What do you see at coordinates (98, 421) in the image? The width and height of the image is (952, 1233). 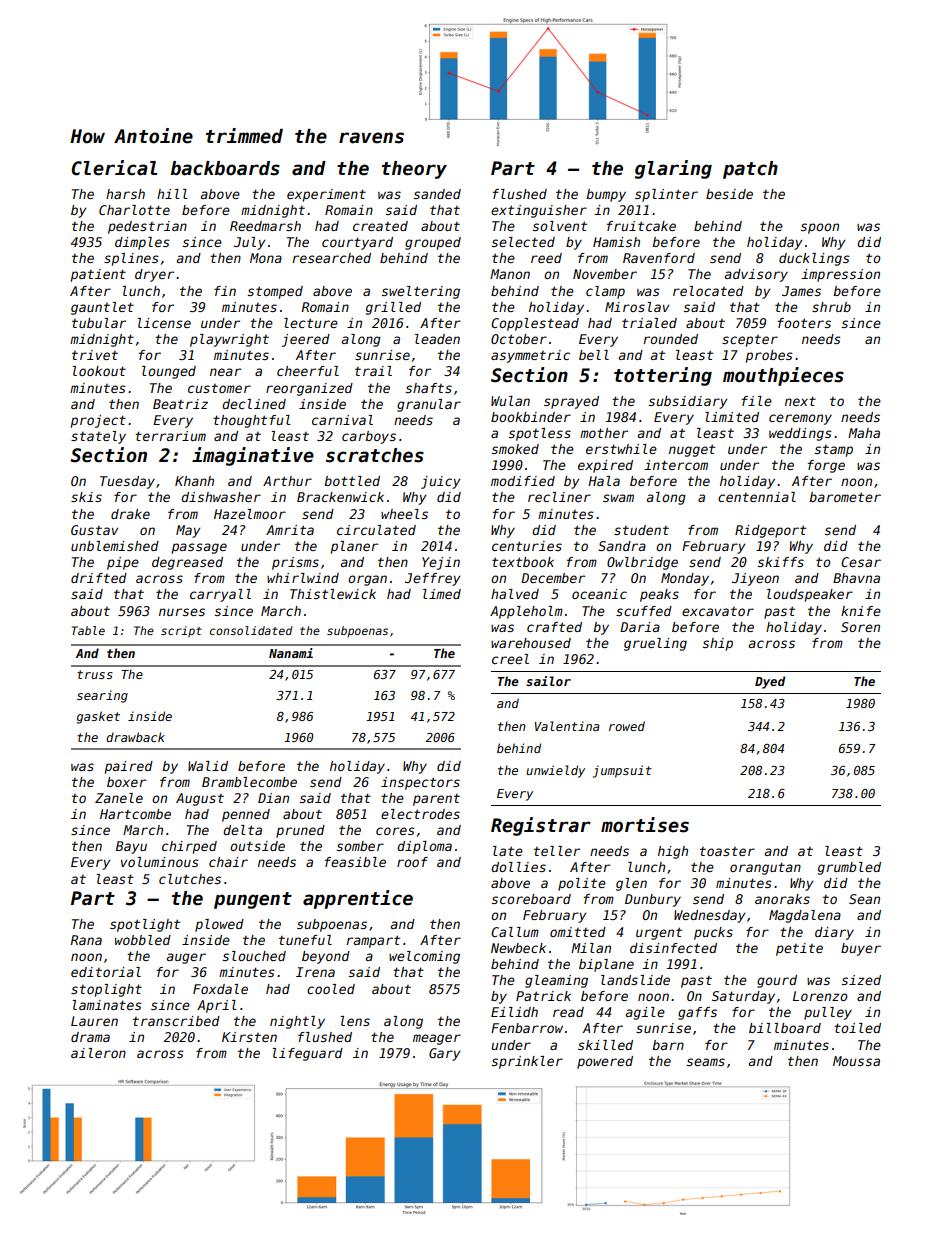 I see `project` at bounding box center [98, 421].
